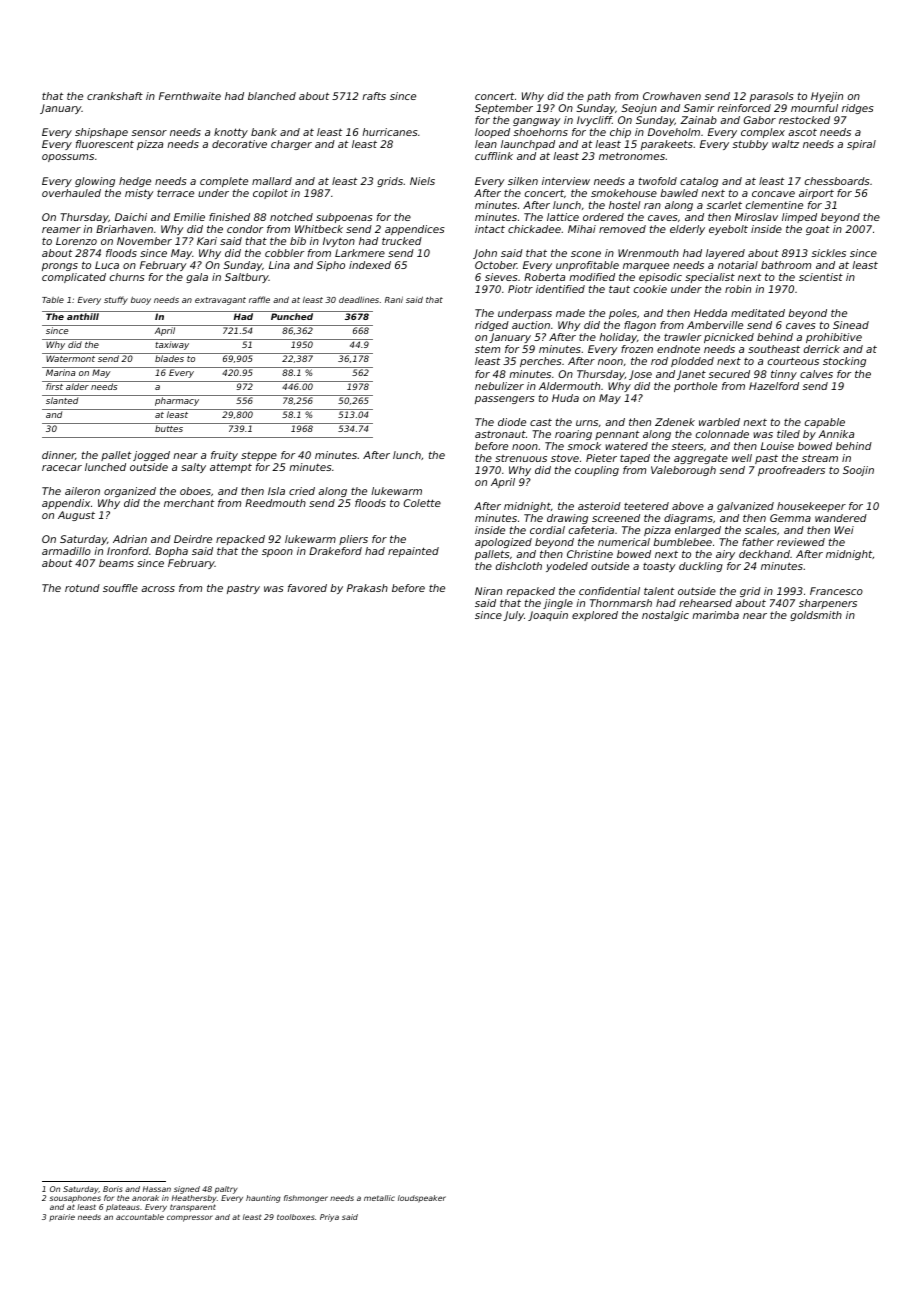 This screenshot has height=1308, width=924. I want to click on goldsmith, so click(816, 616).
